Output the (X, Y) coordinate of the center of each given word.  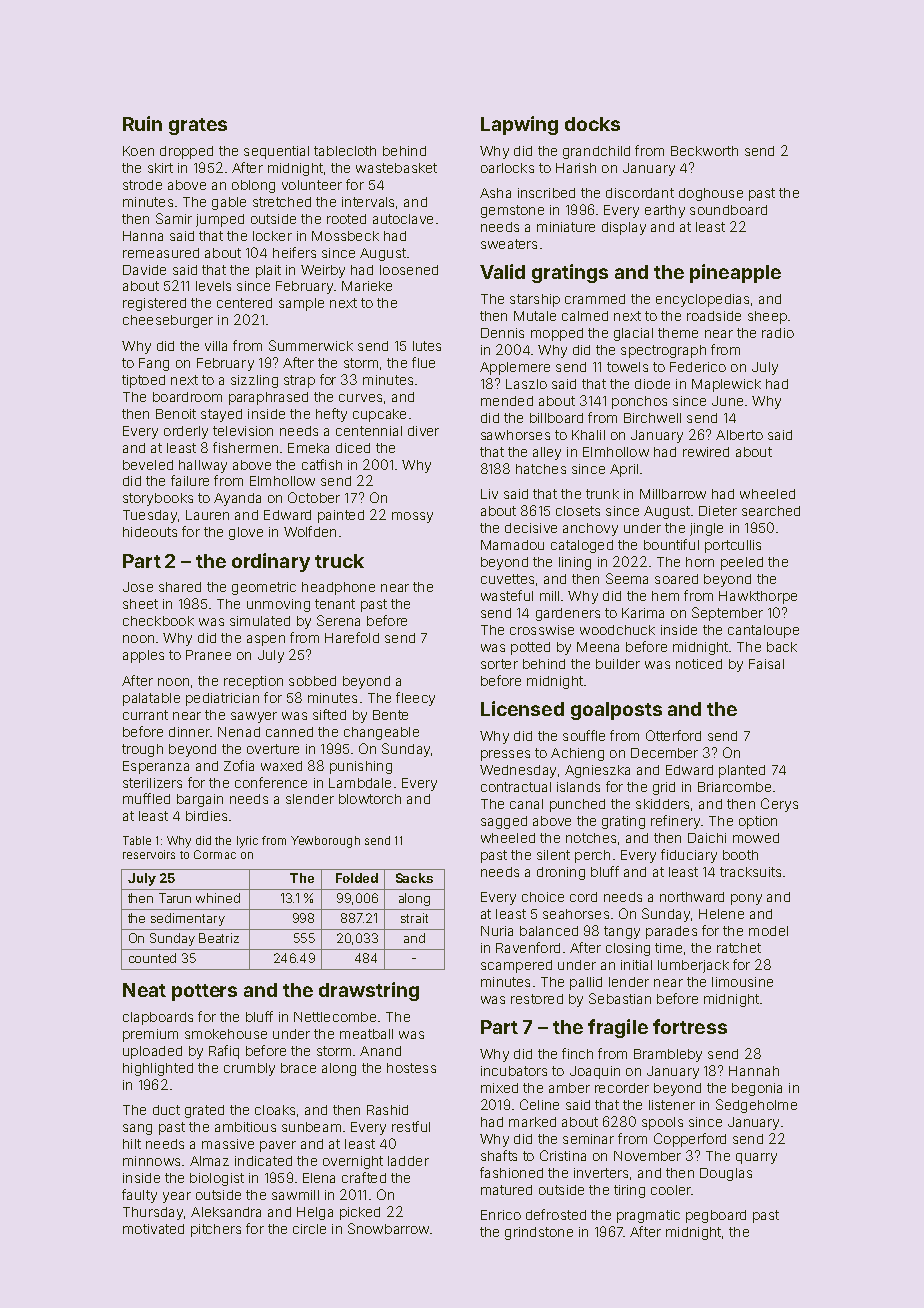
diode (652, 384)
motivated (153, 1229)
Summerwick (311, 345)
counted (152, 958)
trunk (602, 494)
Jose (138, 587)
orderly (186, 432)
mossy (412, 517)
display (624, 228)
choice (543, 897)
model (768, 931)
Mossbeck (345, 236)
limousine (742, 982)
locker (272, 236)
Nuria (497, 931)
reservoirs (149, 854)
